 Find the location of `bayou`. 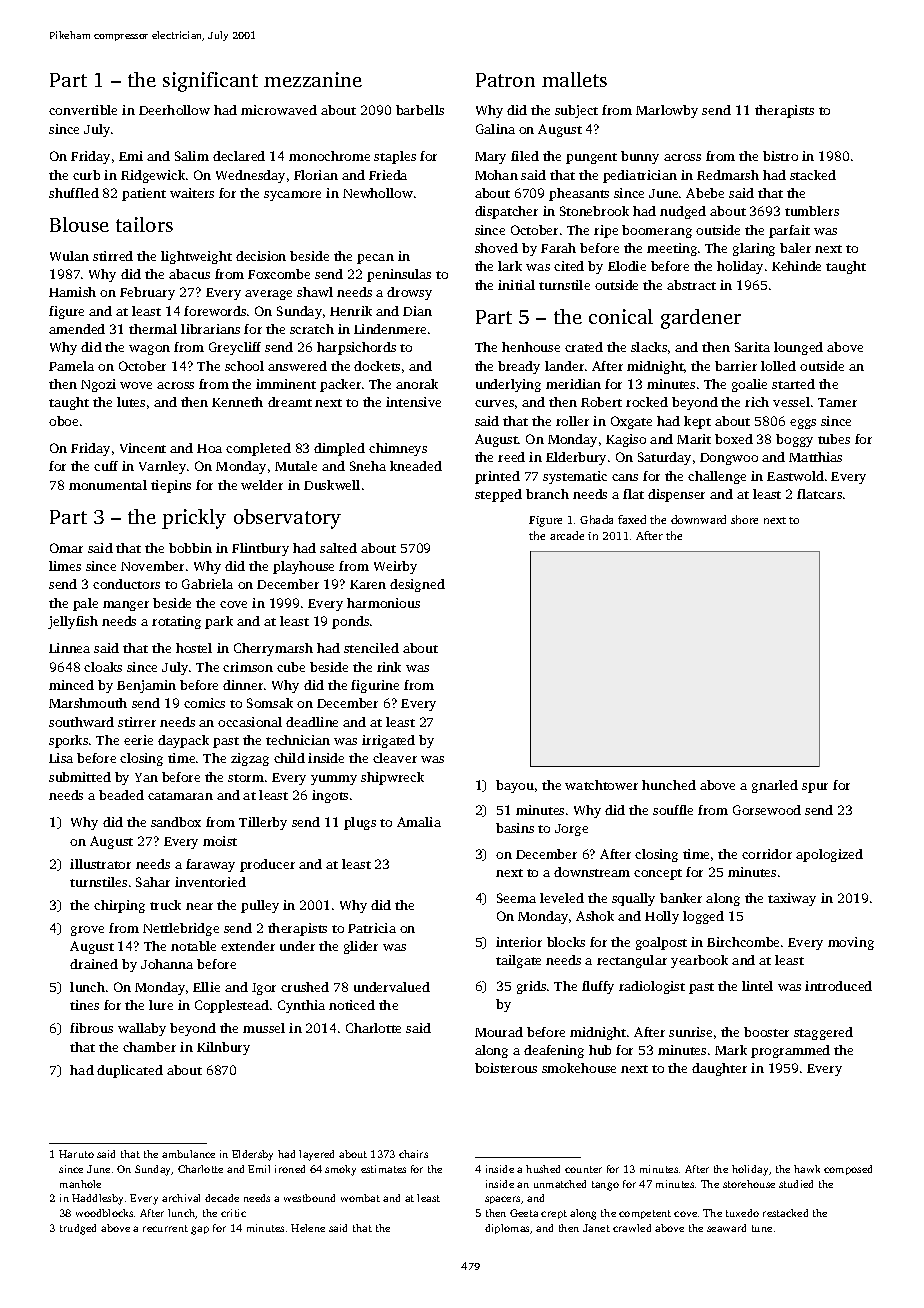

bayou is located at coordinates (515, 786).
